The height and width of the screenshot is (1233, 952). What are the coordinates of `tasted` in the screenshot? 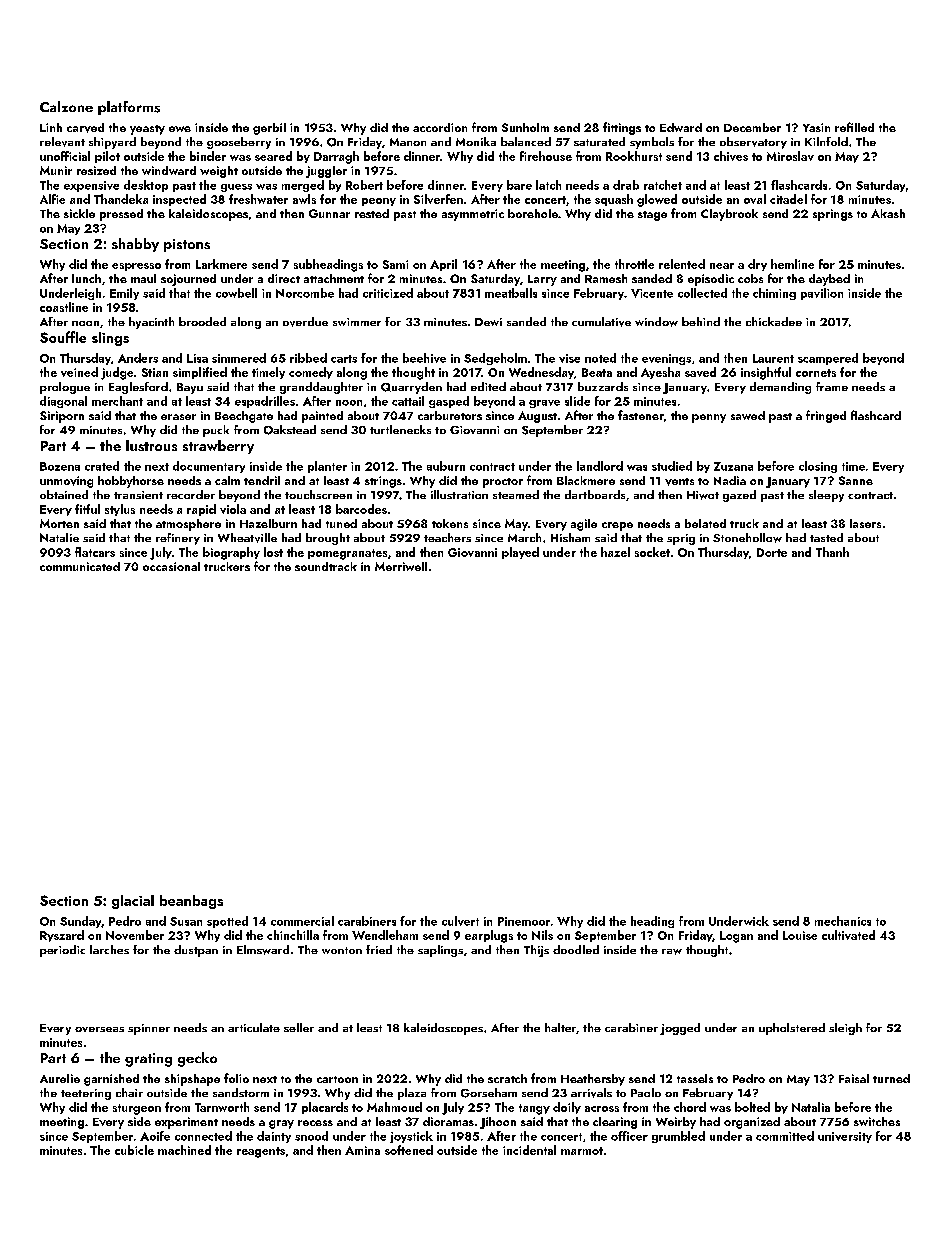 It's located at (826, 537).
